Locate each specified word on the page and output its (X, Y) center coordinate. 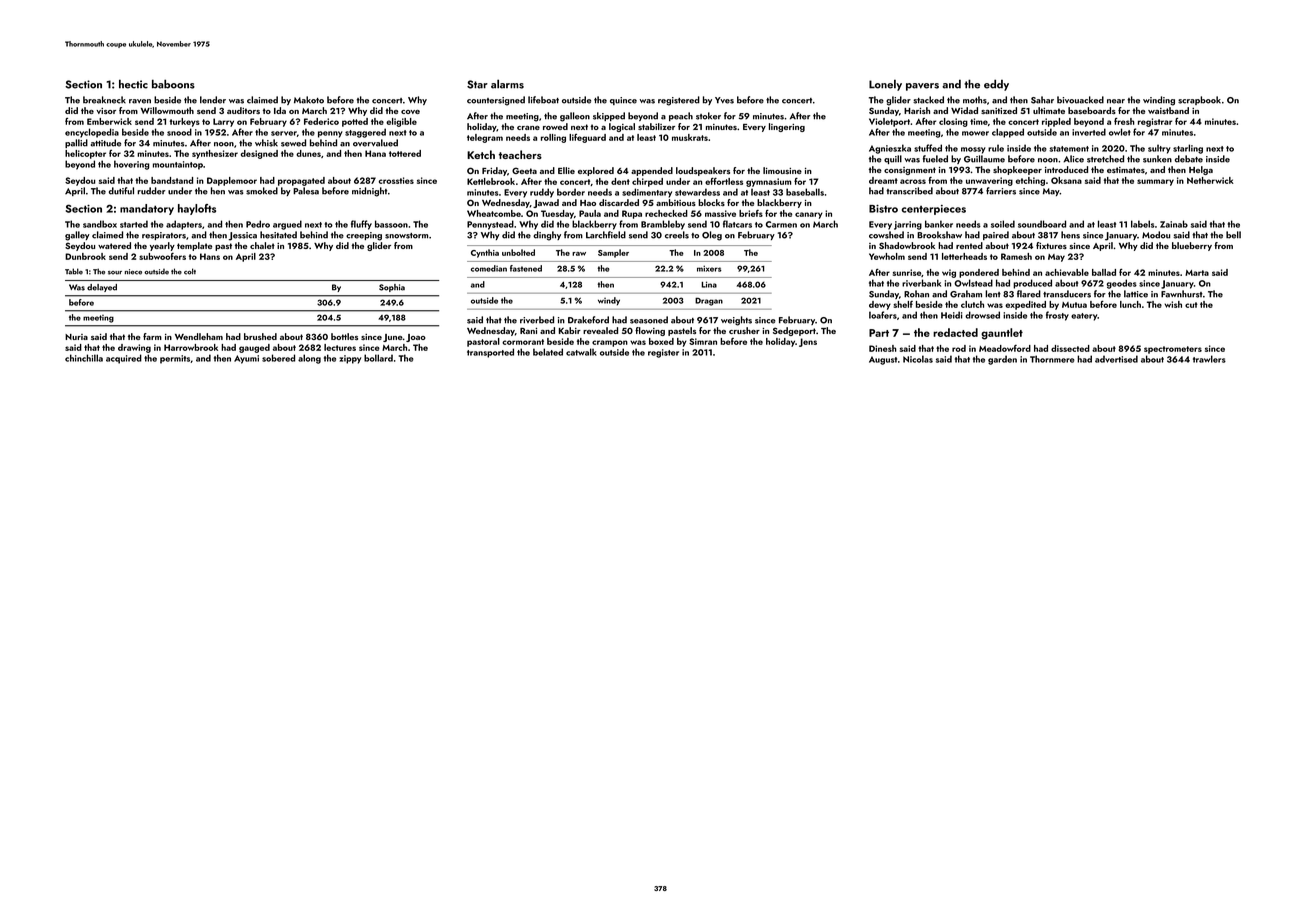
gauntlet (1002, 334)
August (883, 360)
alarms (507, 84)
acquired (124, 359)
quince (623, 101)
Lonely (885, 85)
